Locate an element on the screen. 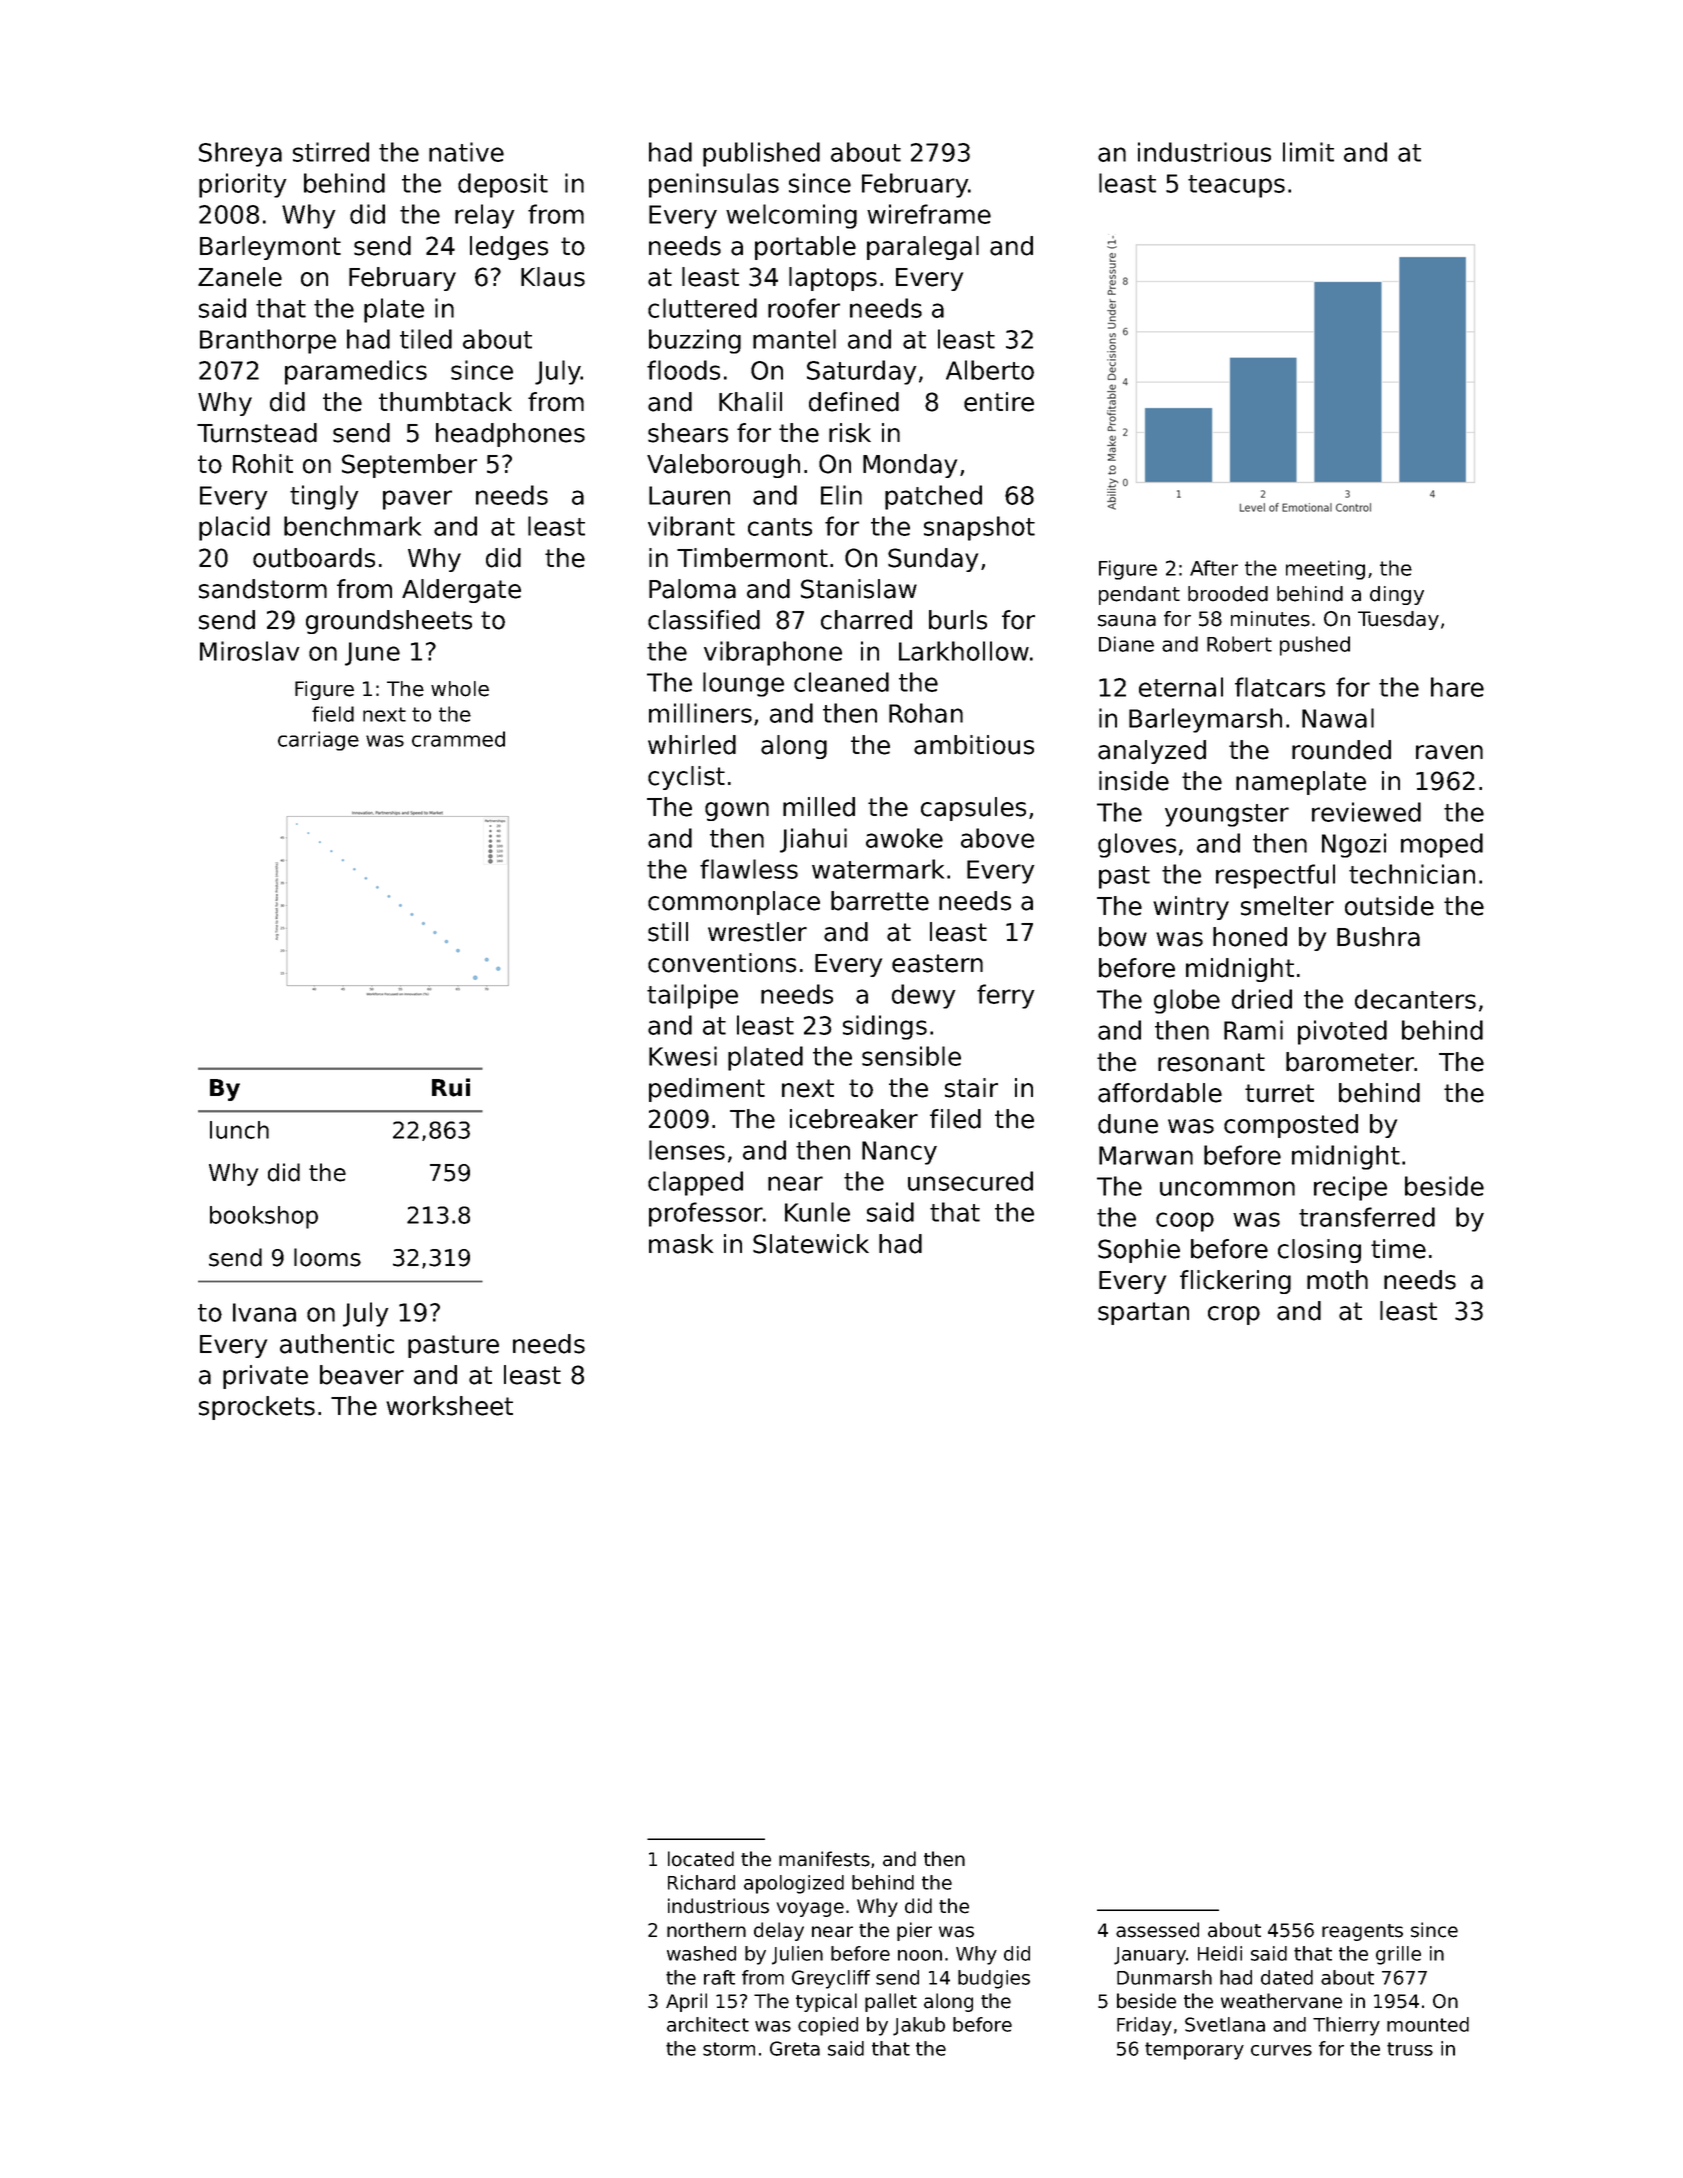  carriage is located at coordinates (318, 741).
